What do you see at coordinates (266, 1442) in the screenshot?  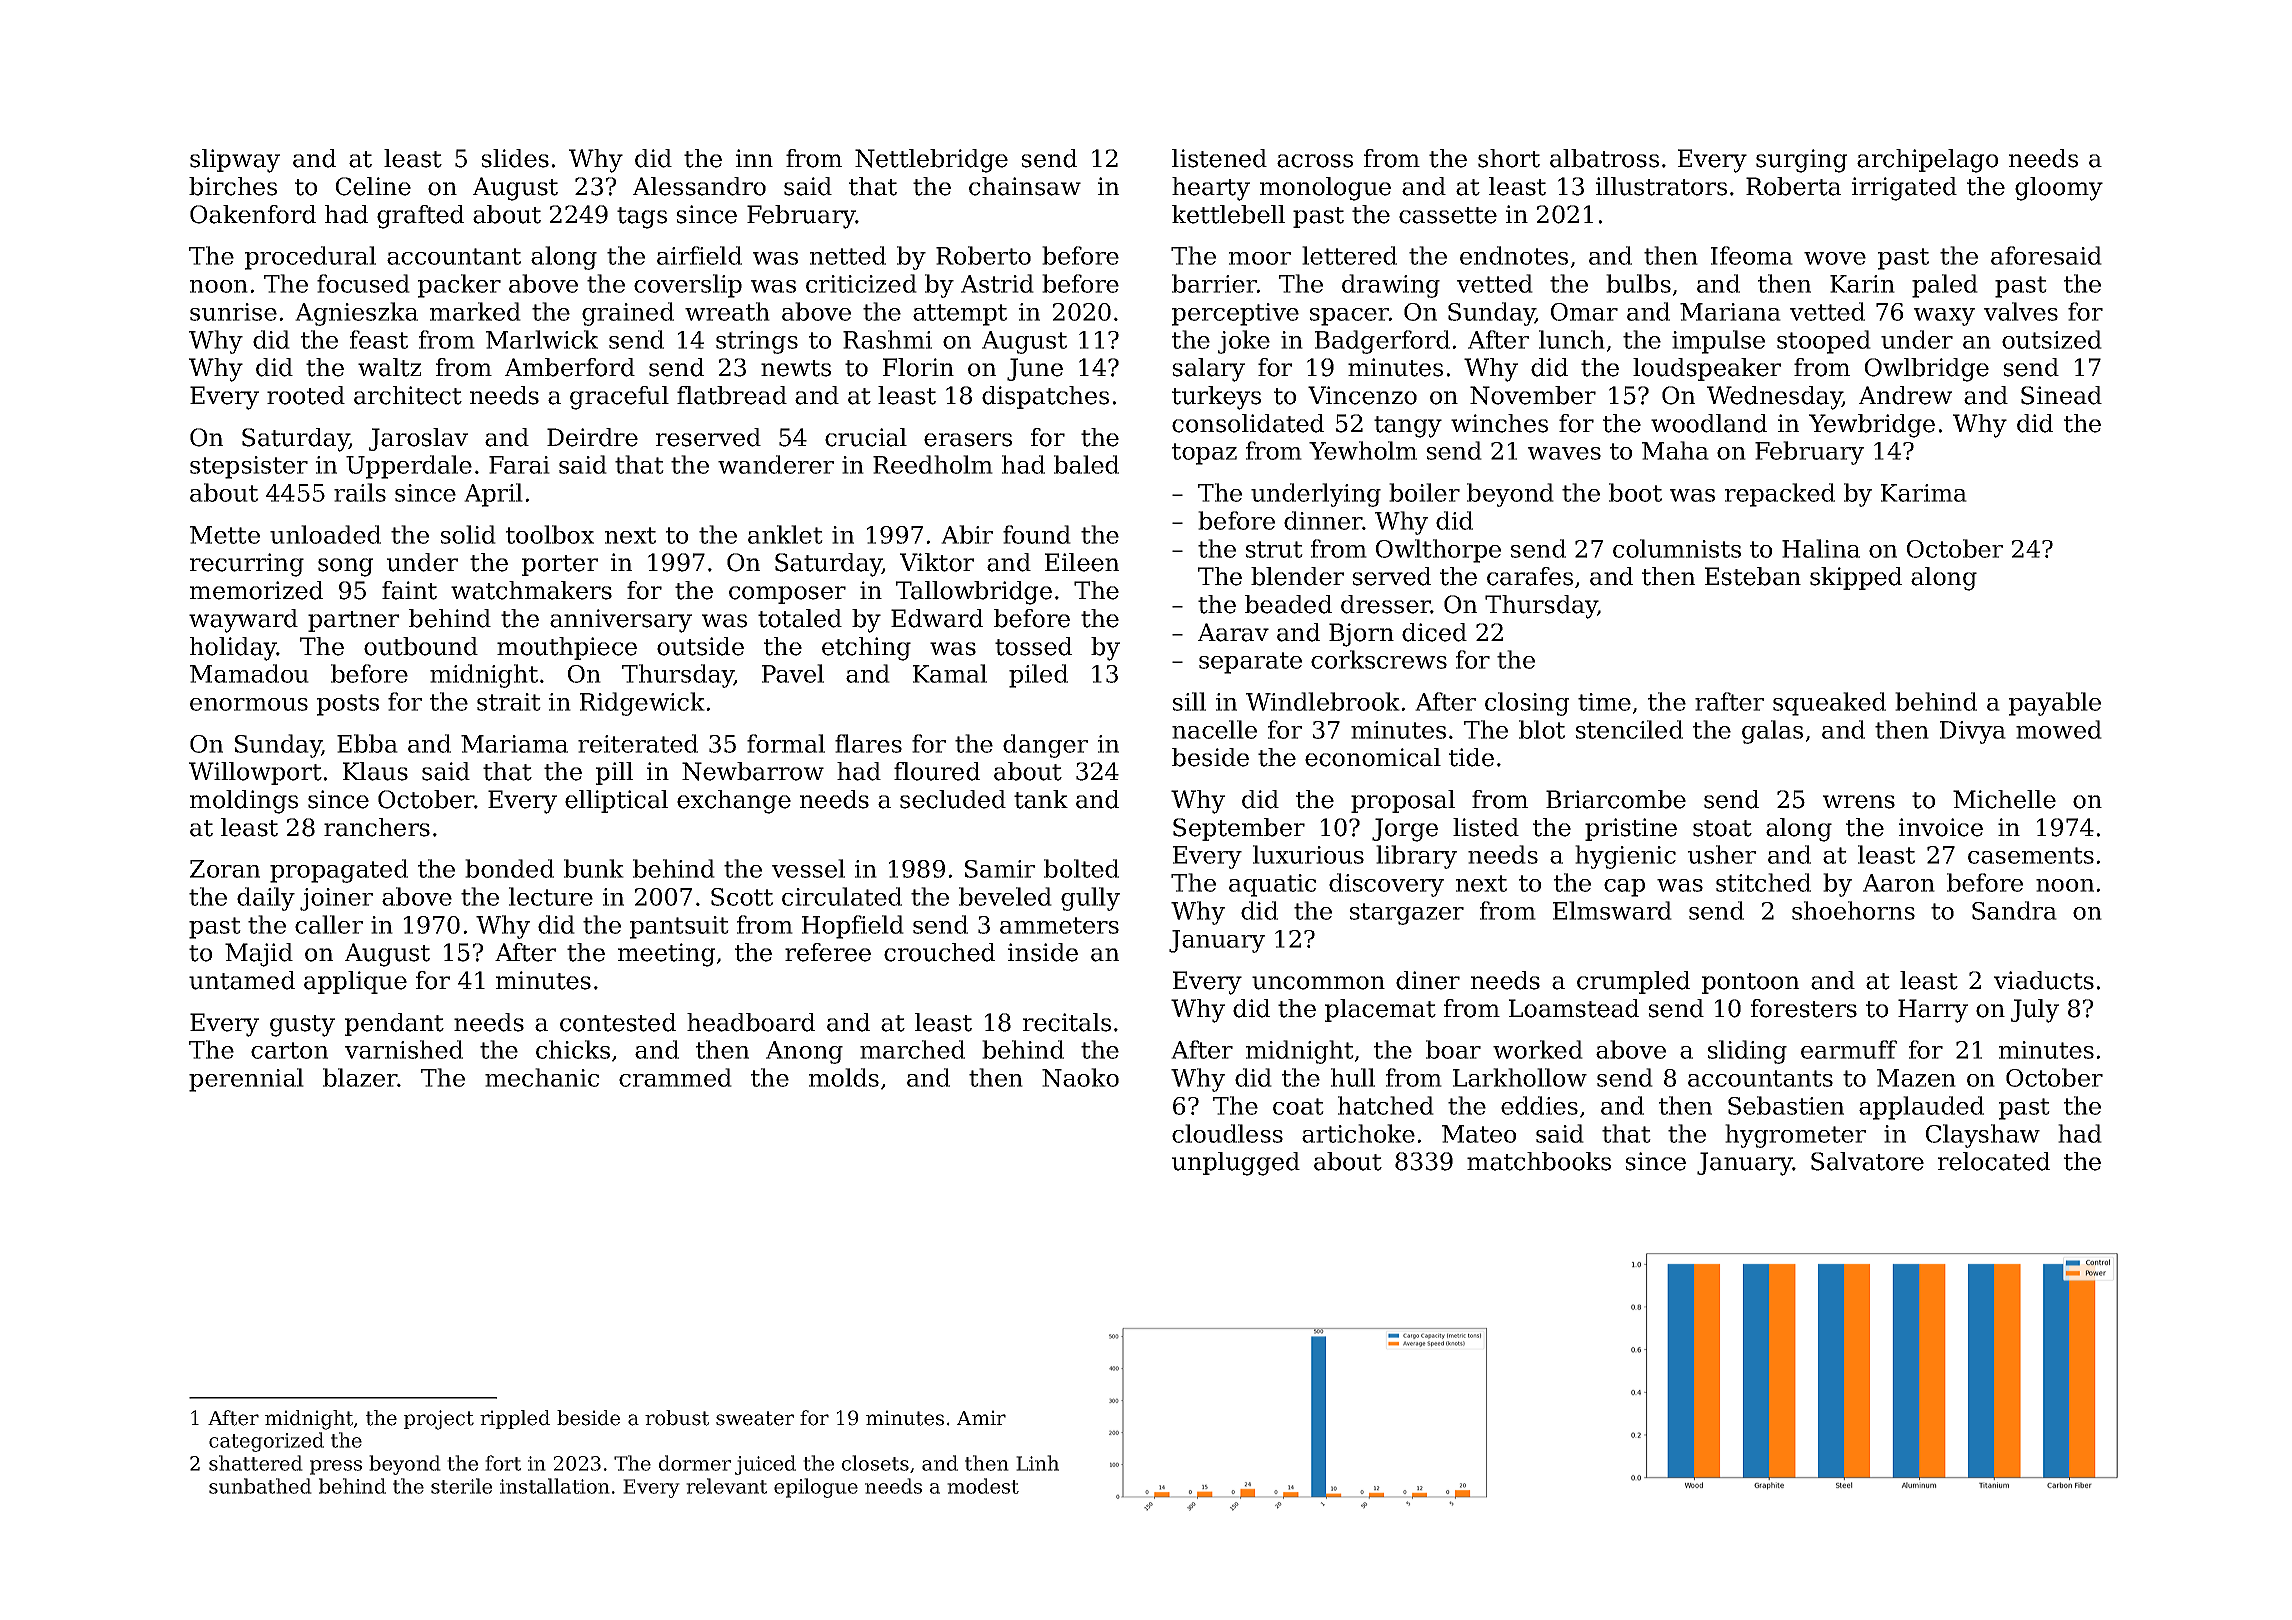 I see `categorized` at bounding box center [266, 1442].
